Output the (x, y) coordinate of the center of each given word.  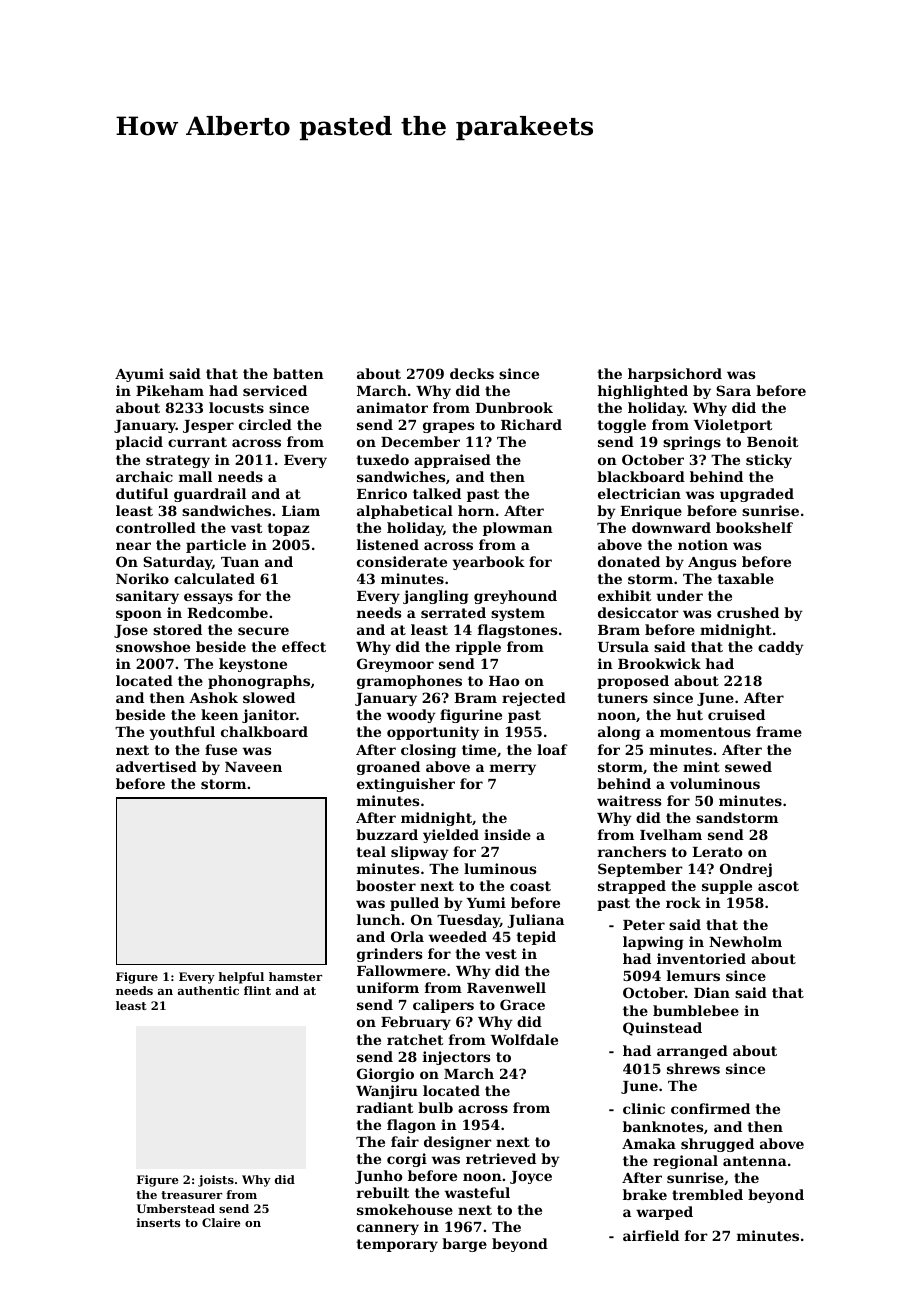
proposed (633, 682)
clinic (644, 1108)
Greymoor (395, 665)
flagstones (517, 631)
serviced (275, 390)
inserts (158, 1222)
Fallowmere (401, 970)
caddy (781, 648)
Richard (531, 424)
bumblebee (696, 1010)
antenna (755, 1161)
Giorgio (385, 1075)
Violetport (733, 426)
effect (304, 646)
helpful (241, 978)
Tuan (240, 562)
